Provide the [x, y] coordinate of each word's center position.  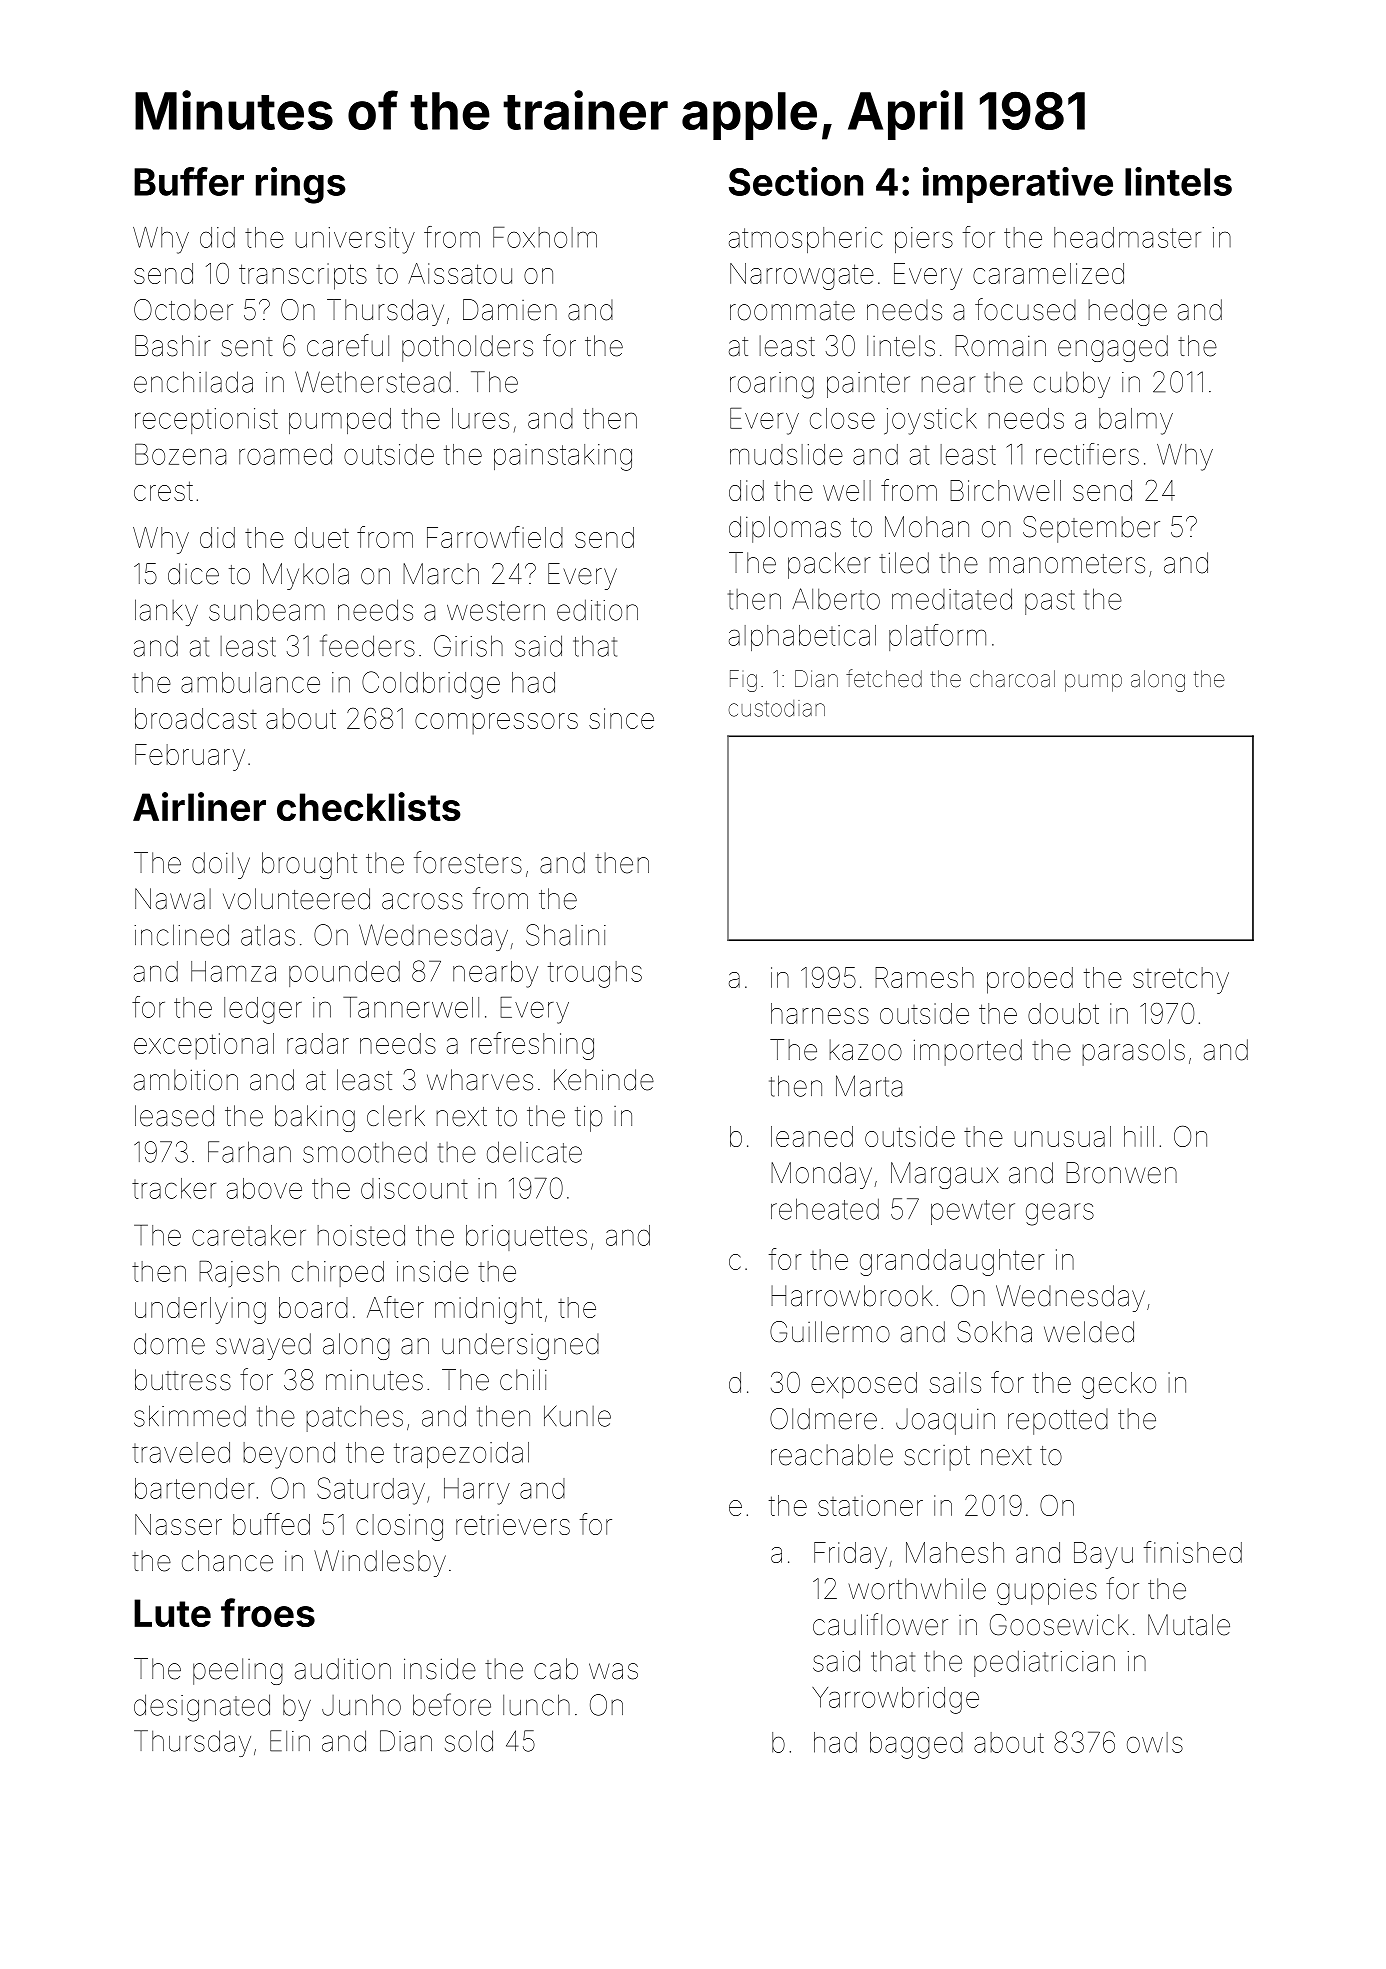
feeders [367, 645]
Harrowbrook [852, 1296]
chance [227, 1561]
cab [556, 1669]
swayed [263, 1346]
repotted [1058, 1422]
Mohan [927, 527]
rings [301, 185]
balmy [1136, 421]
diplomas [785, 529]
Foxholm [545, 237]
